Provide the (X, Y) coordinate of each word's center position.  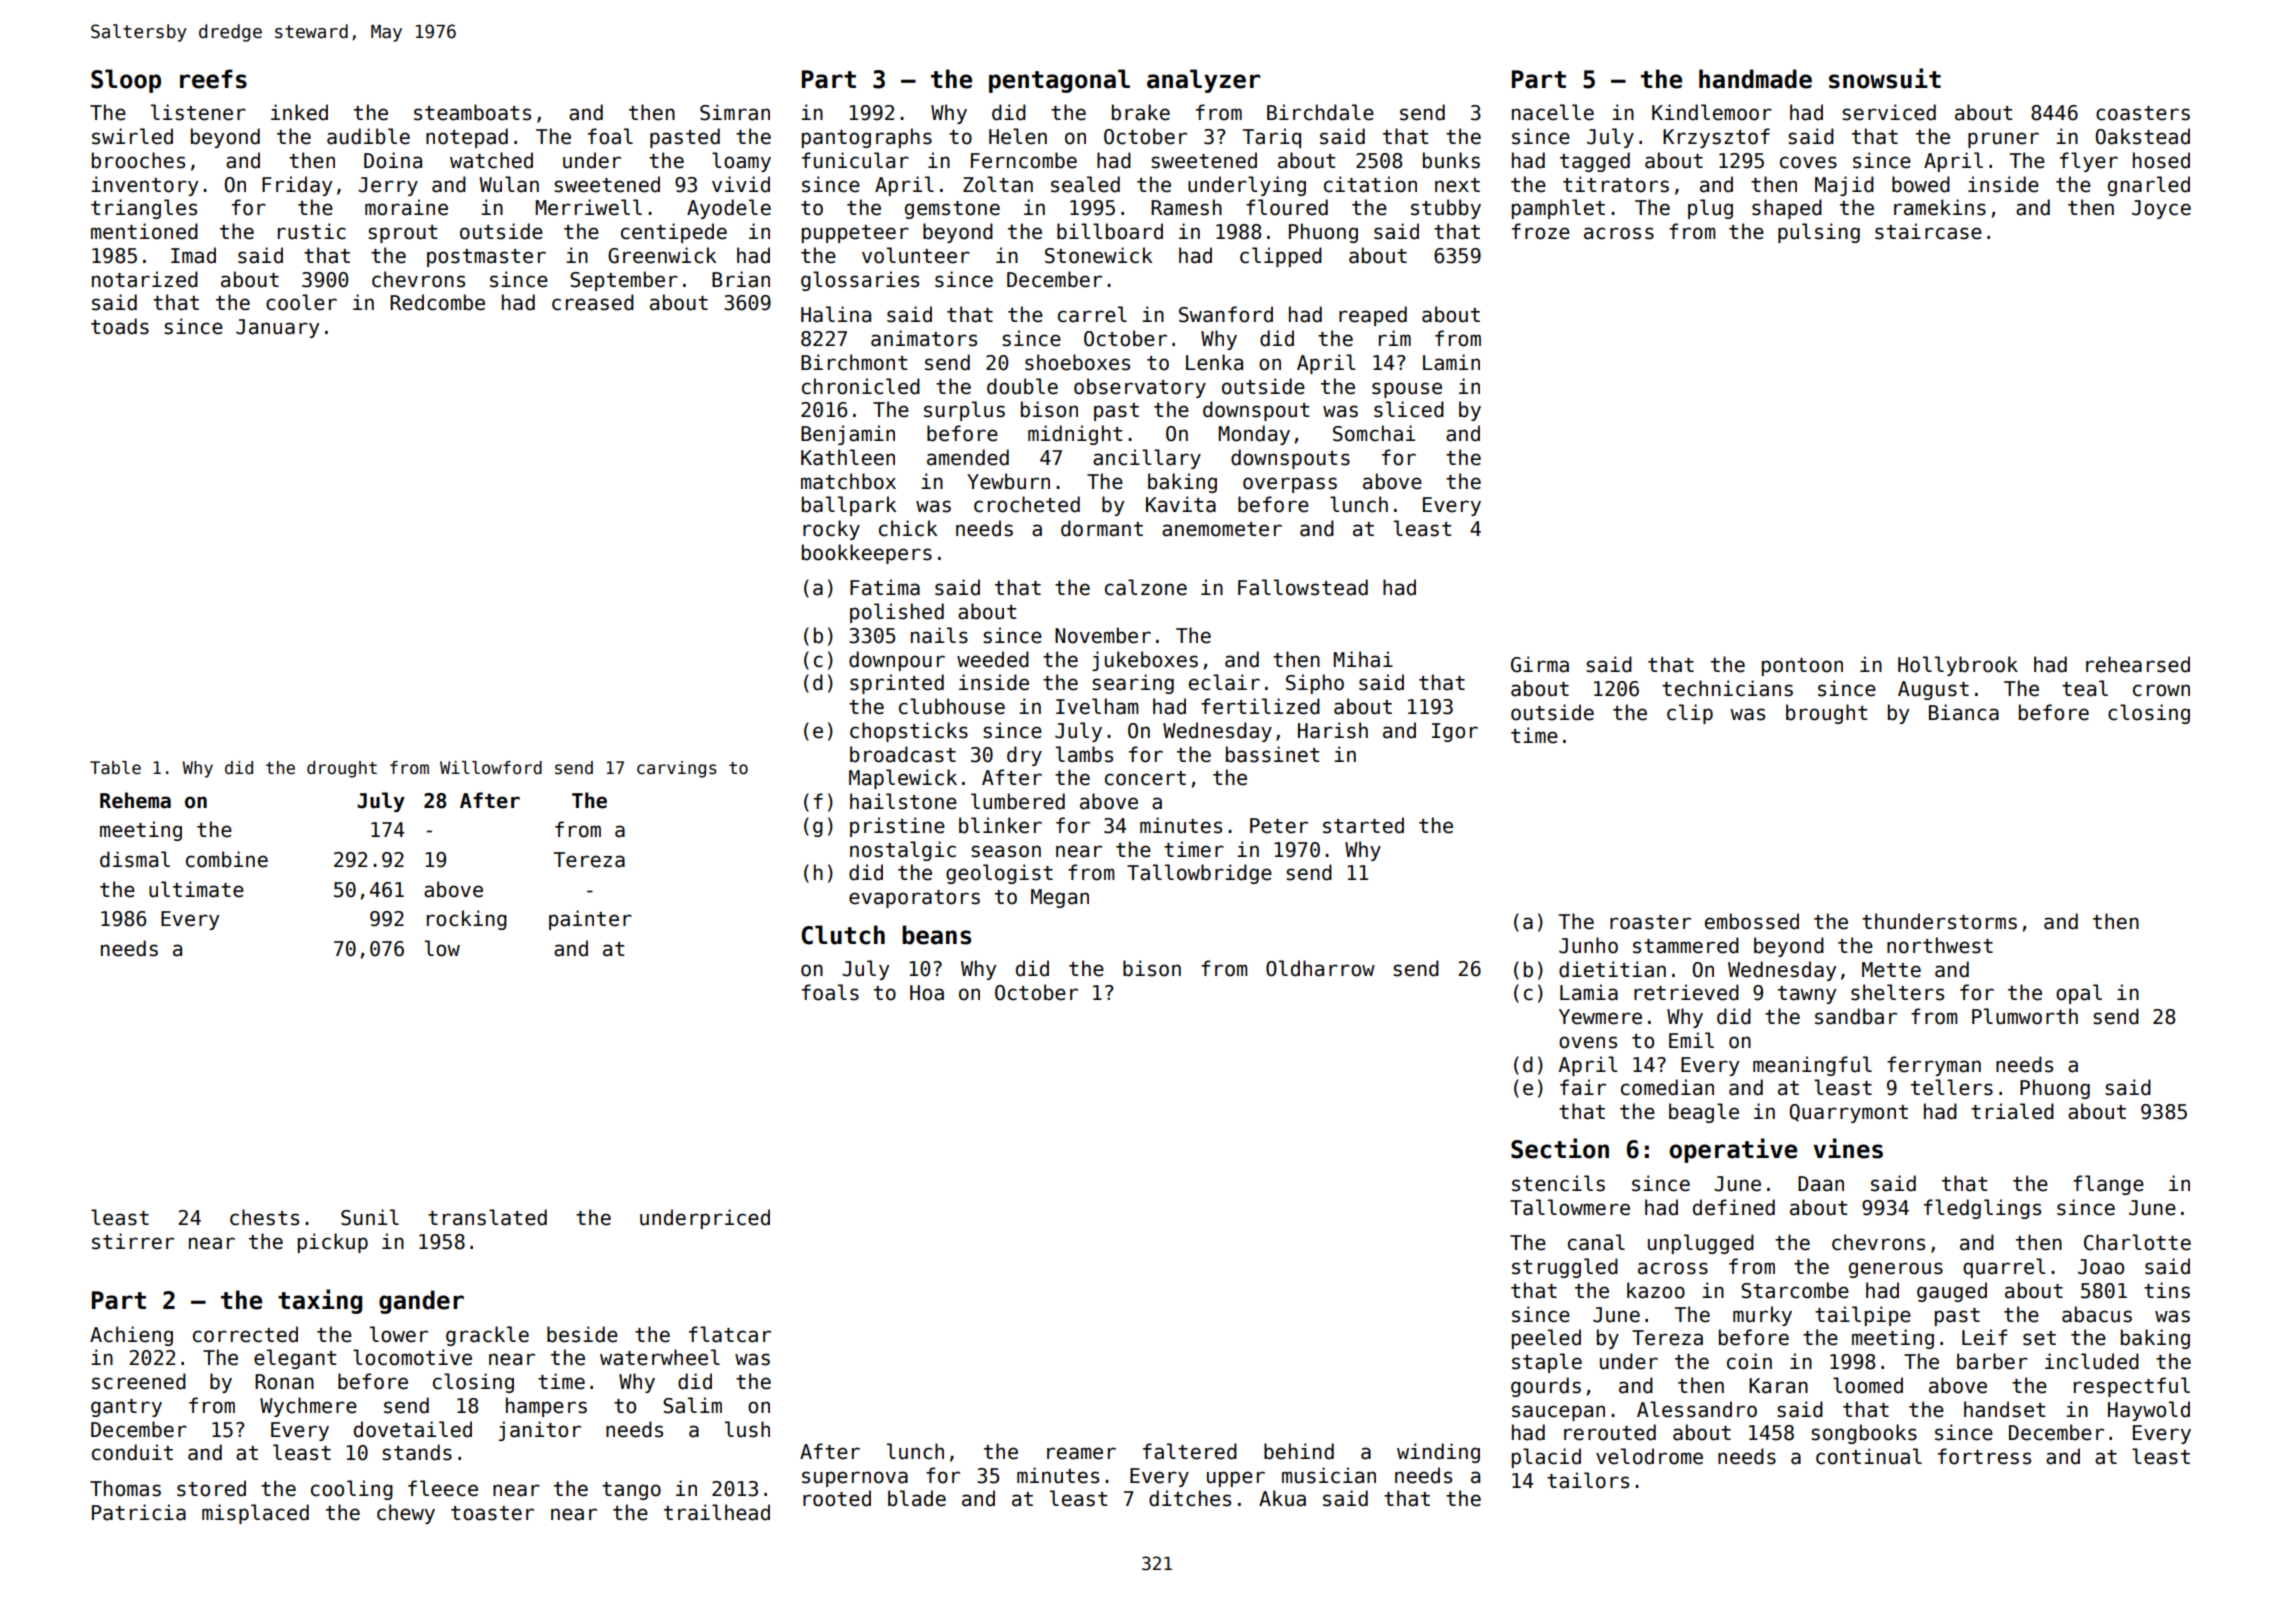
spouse (1407, 390)
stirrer (133, 1241)
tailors (1588, 1480)
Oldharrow (1320, 968)
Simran (735, 112)
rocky (831, 530)
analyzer (1203, 81)
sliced (1409, 409)
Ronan (284, 1382)
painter (590, 920)
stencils (1558, 1183)
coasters (2143, 113)
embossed (1752, 921)
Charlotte (2137, 1242)
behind (1299, 1451)
